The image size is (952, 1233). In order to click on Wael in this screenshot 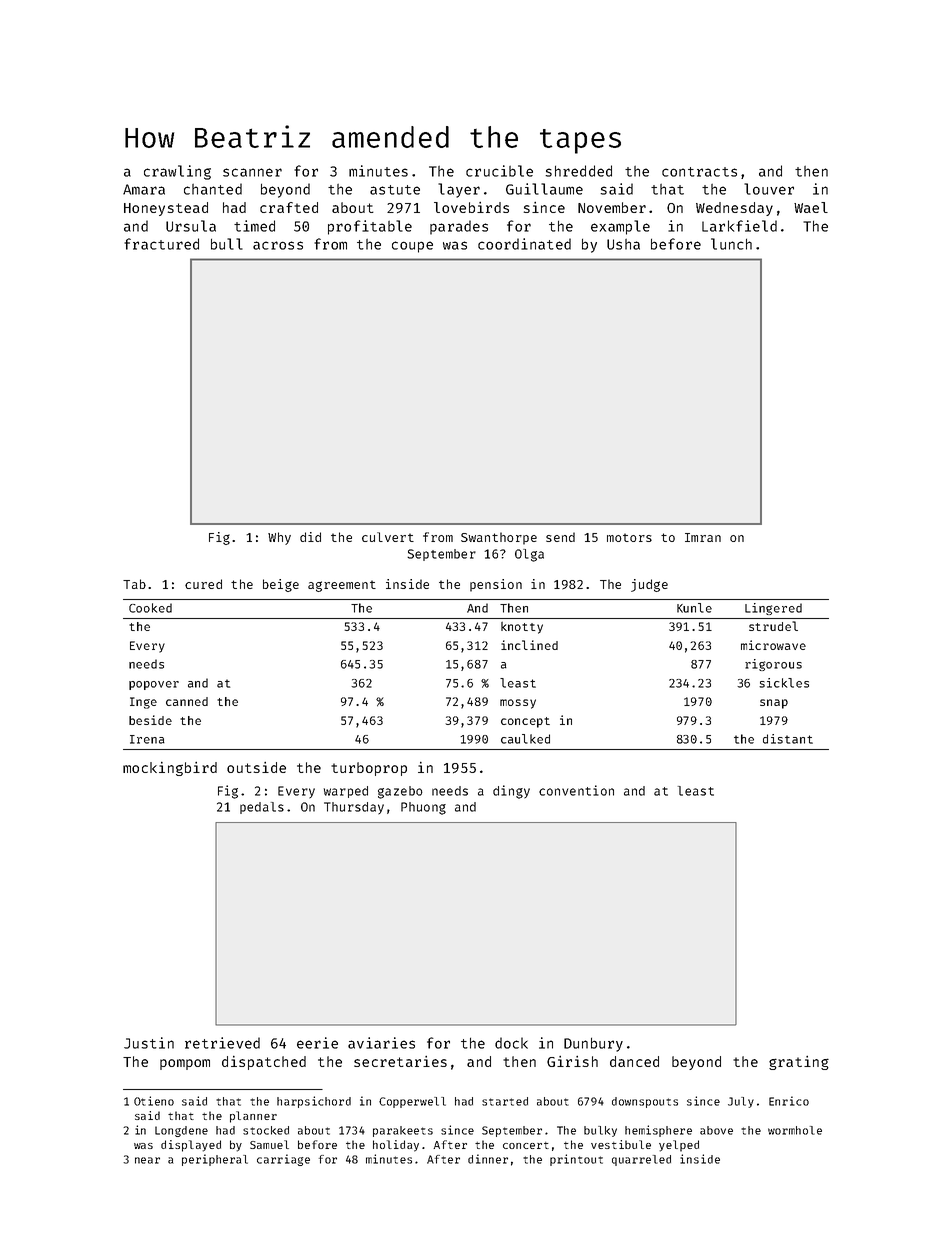, I will do `click(811, 207)`.
